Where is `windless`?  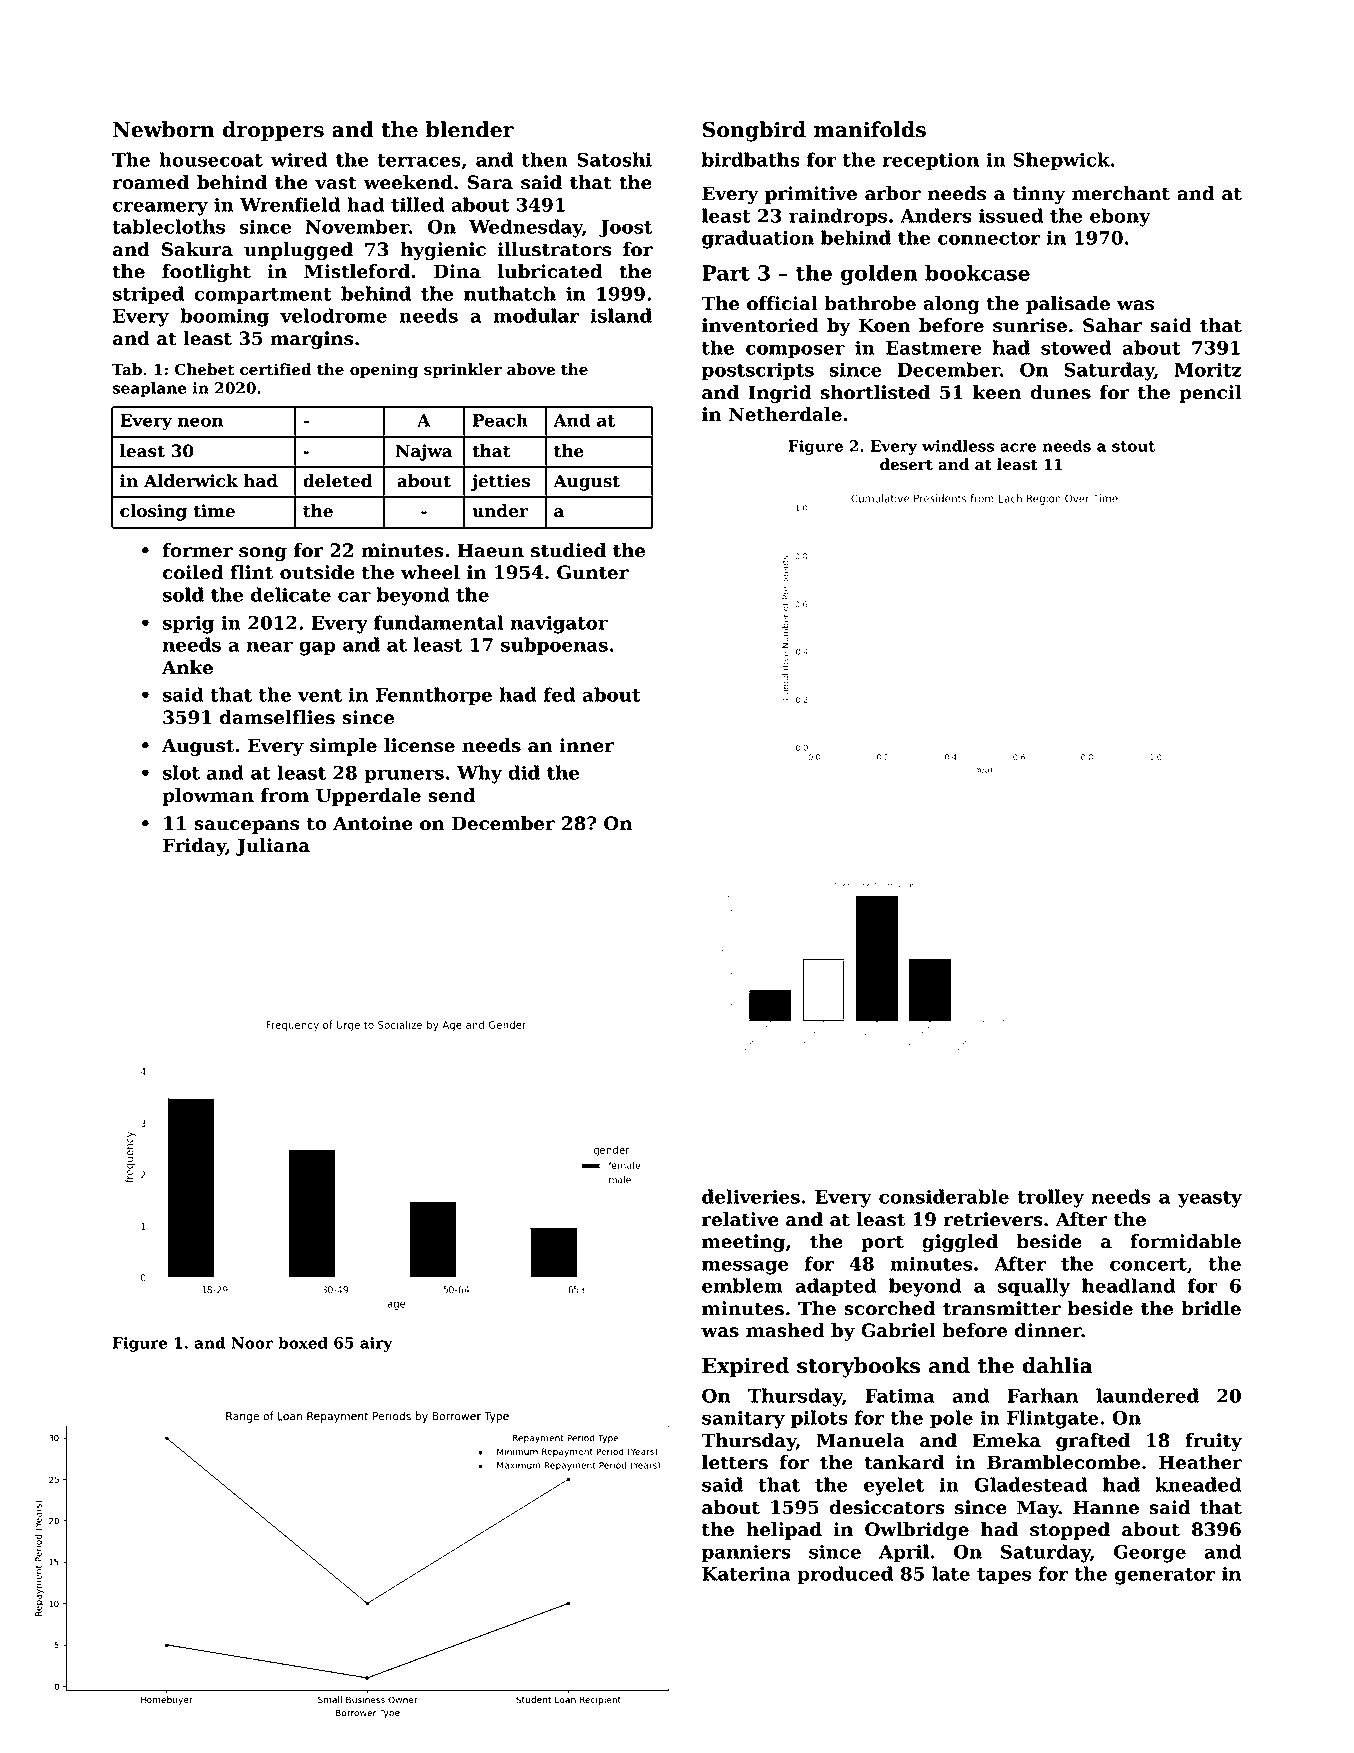 windless is located at coordinates (958, 446).
